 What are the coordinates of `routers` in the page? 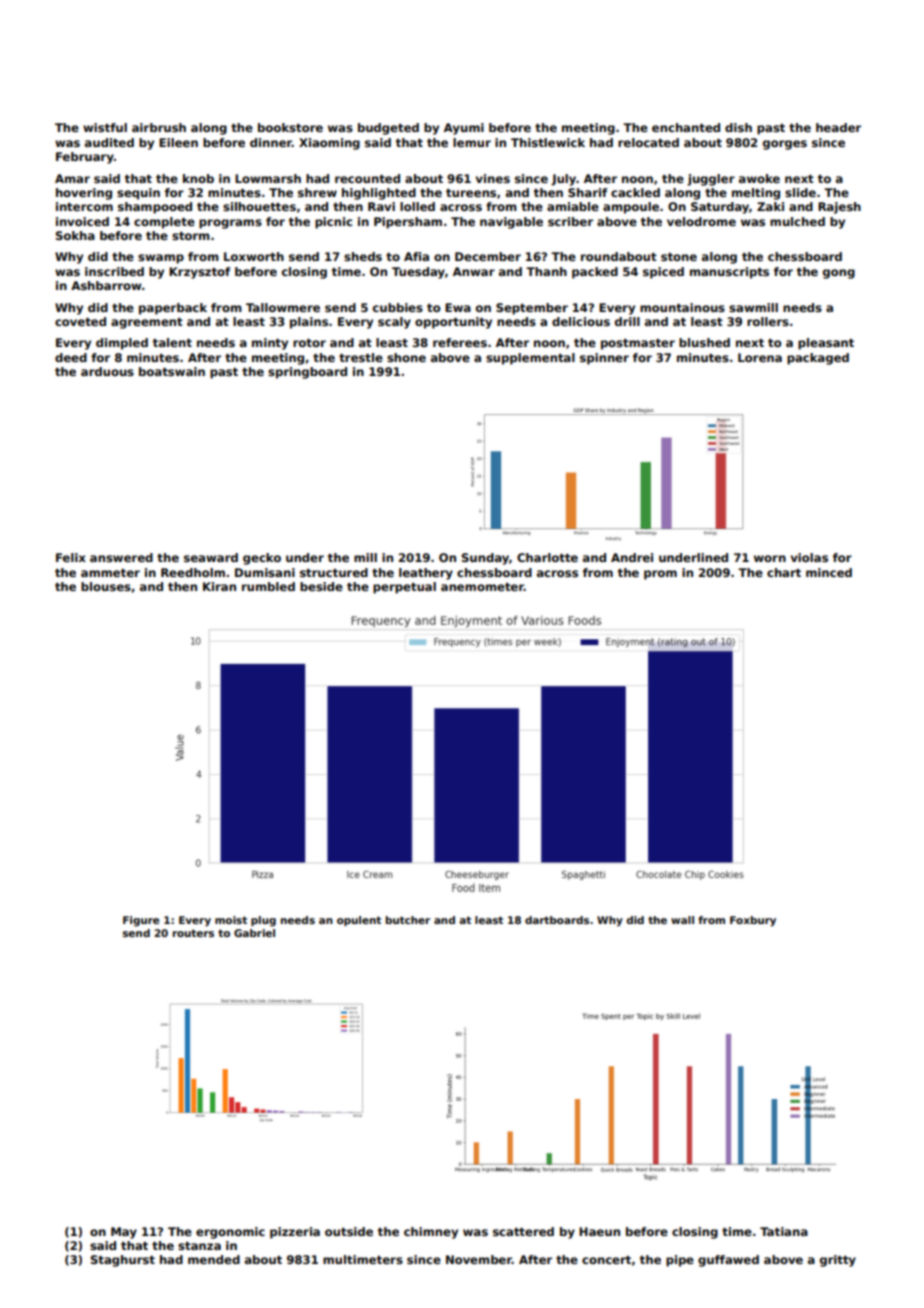 It's located at (193, 933).
